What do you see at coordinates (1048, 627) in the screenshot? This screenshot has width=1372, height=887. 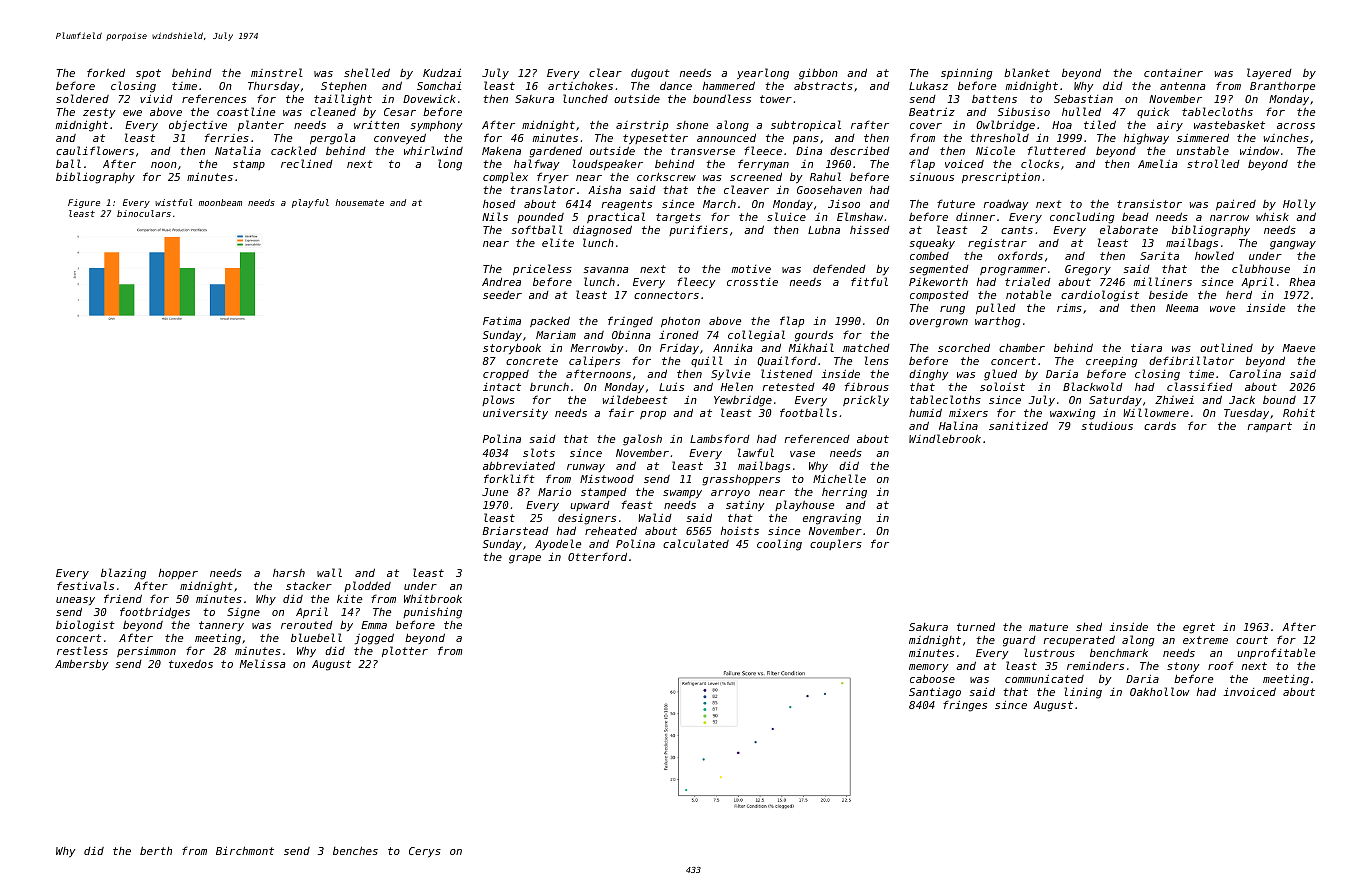 I see `mature` at bounding box center [1048, 627].
